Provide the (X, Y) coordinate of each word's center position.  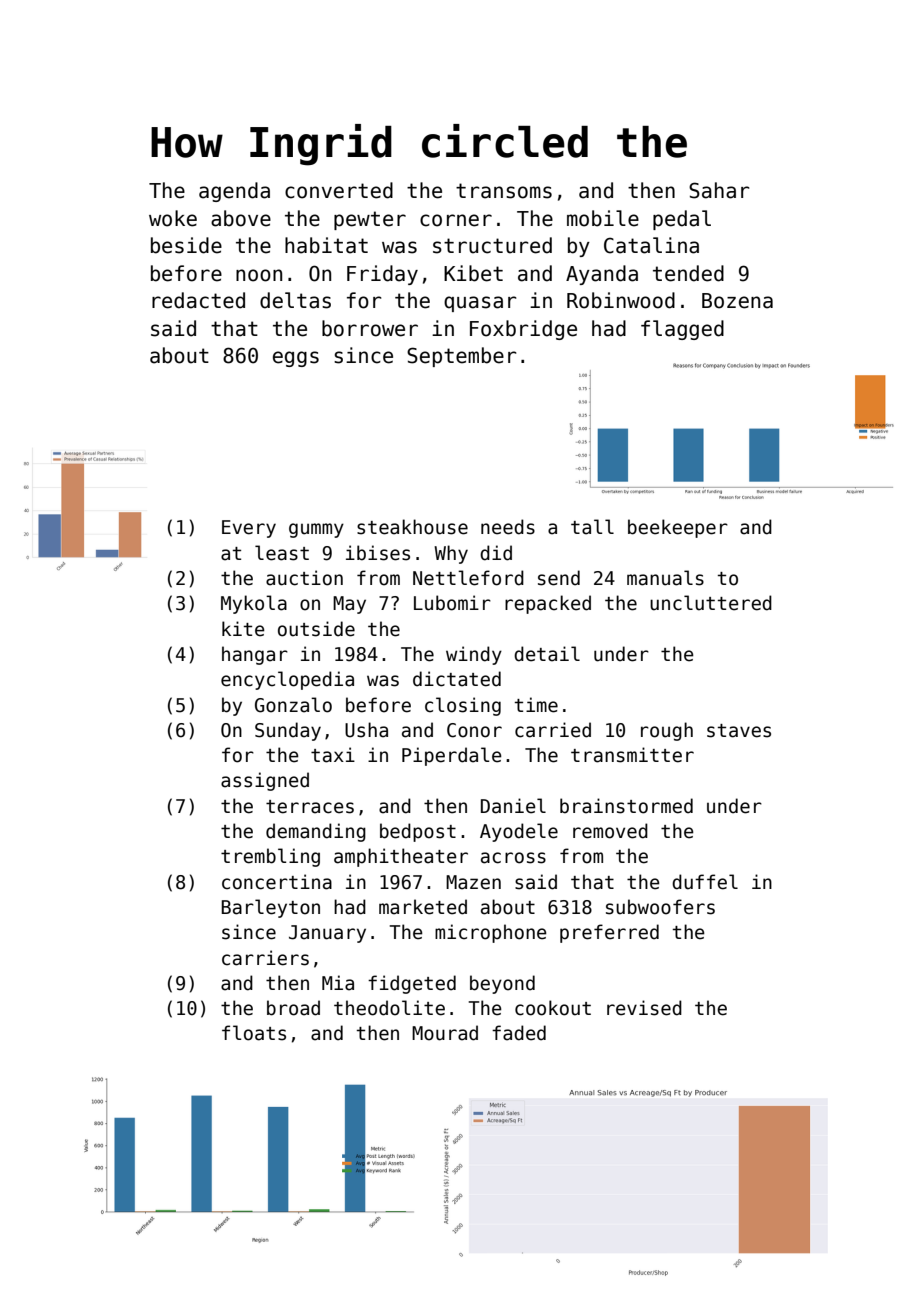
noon (259, 275)
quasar (480, 304)
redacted (198, 300)
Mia (338, 983)
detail (547, 654)
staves (739, 731)
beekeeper (678, 528)
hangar (255, 655)
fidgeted (412, 984)
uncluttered (711, 603)
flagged (682, 330)
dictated (457, 679)
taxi (333, 755)
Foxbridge (523, 330)
